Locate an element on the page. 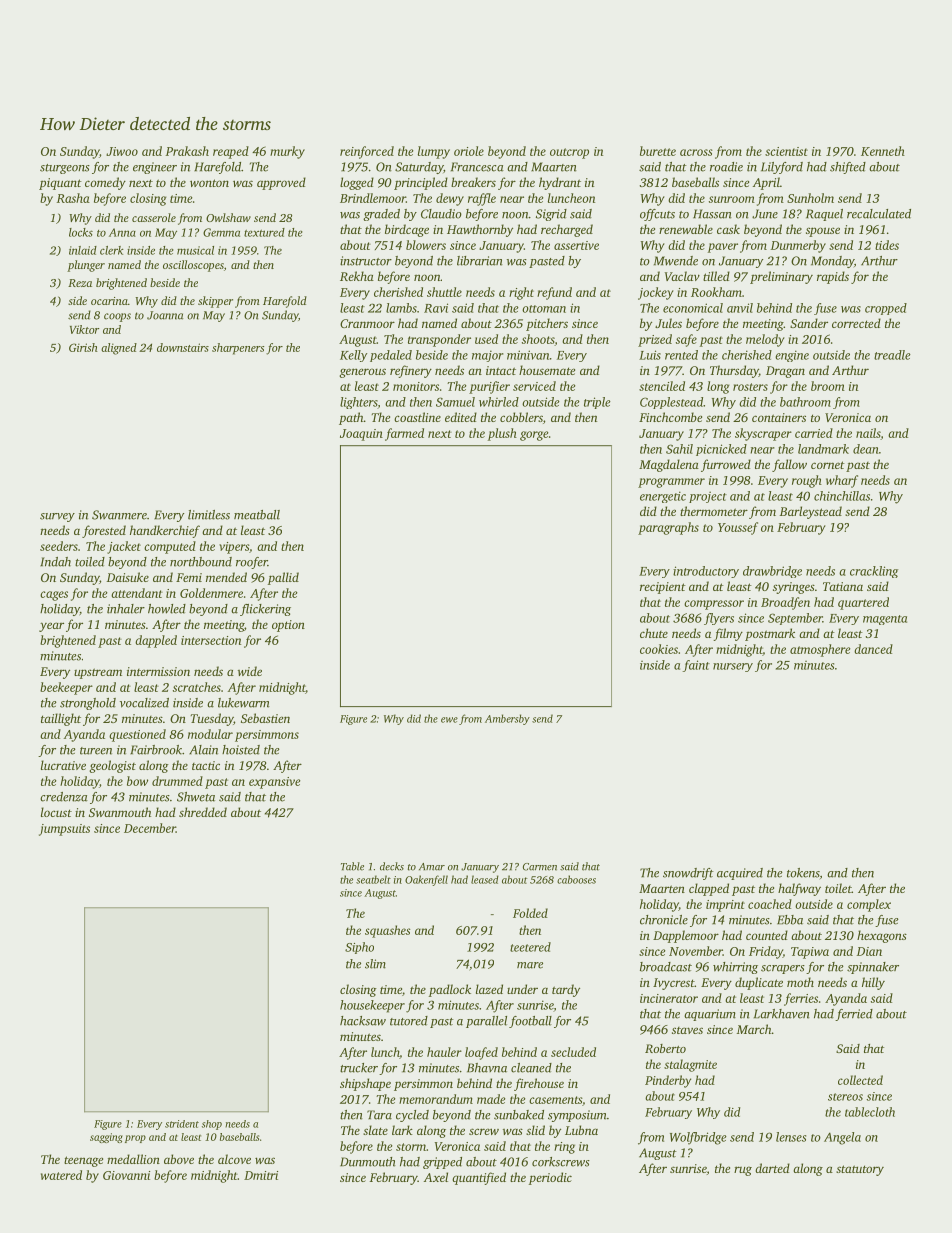 The width and height of the document is (952, 1233). watered is located at coordinates (61, 1175).
